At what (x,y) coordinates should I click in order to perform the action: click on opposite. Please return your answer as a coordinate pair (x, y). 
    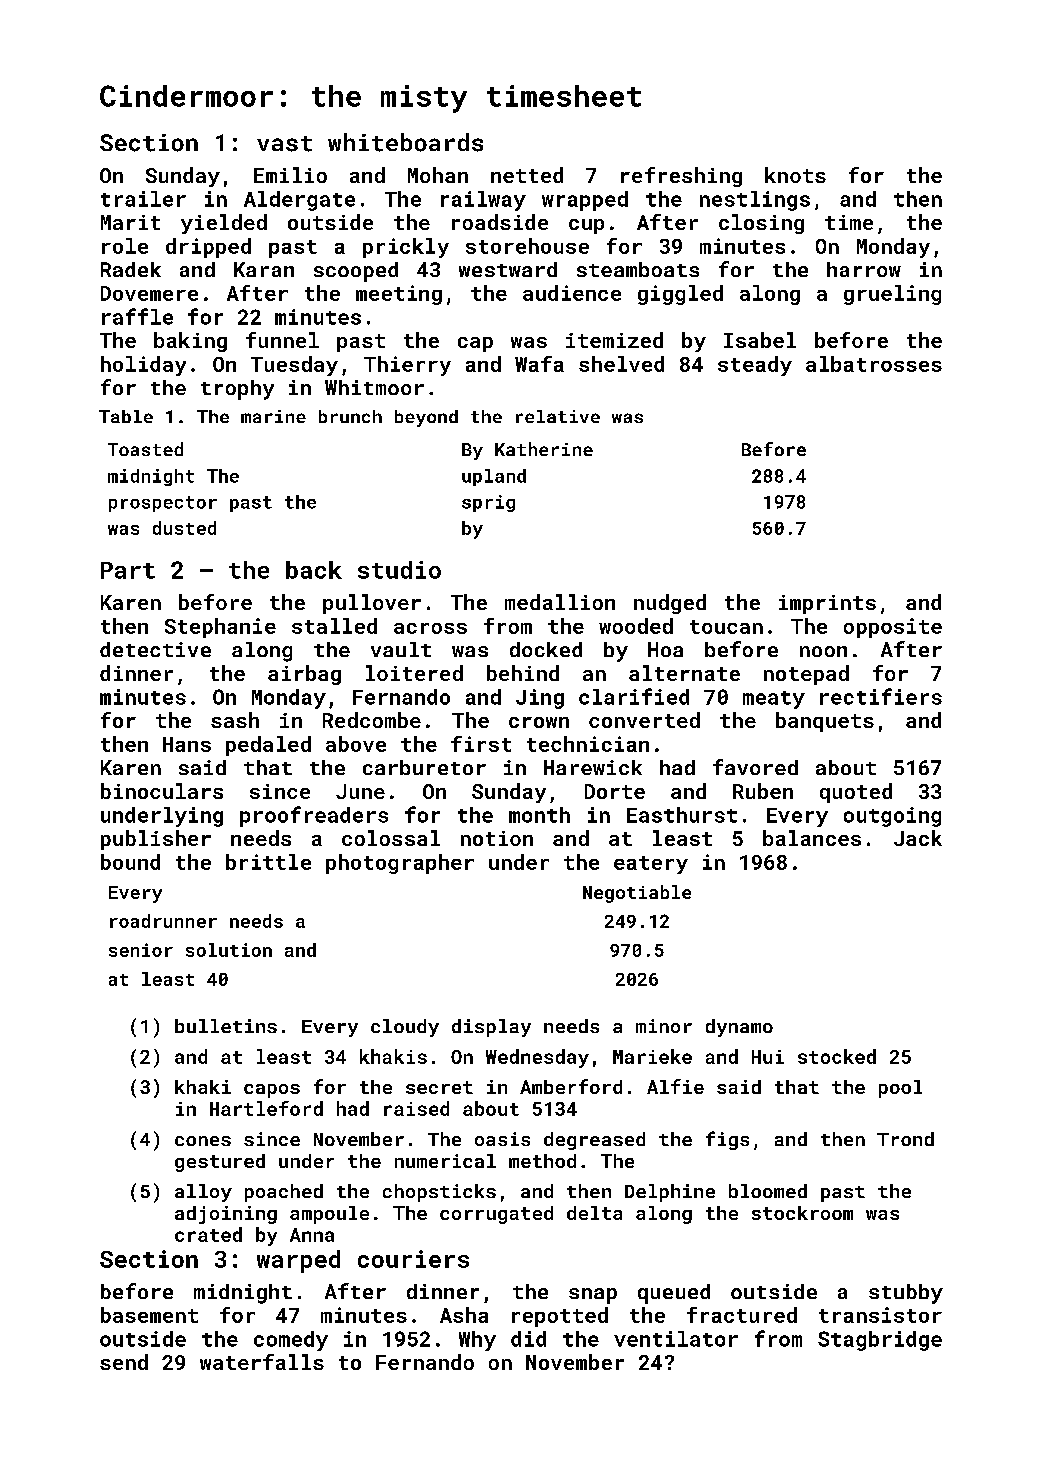
    Looking at the image, I should click on (893, 628).
